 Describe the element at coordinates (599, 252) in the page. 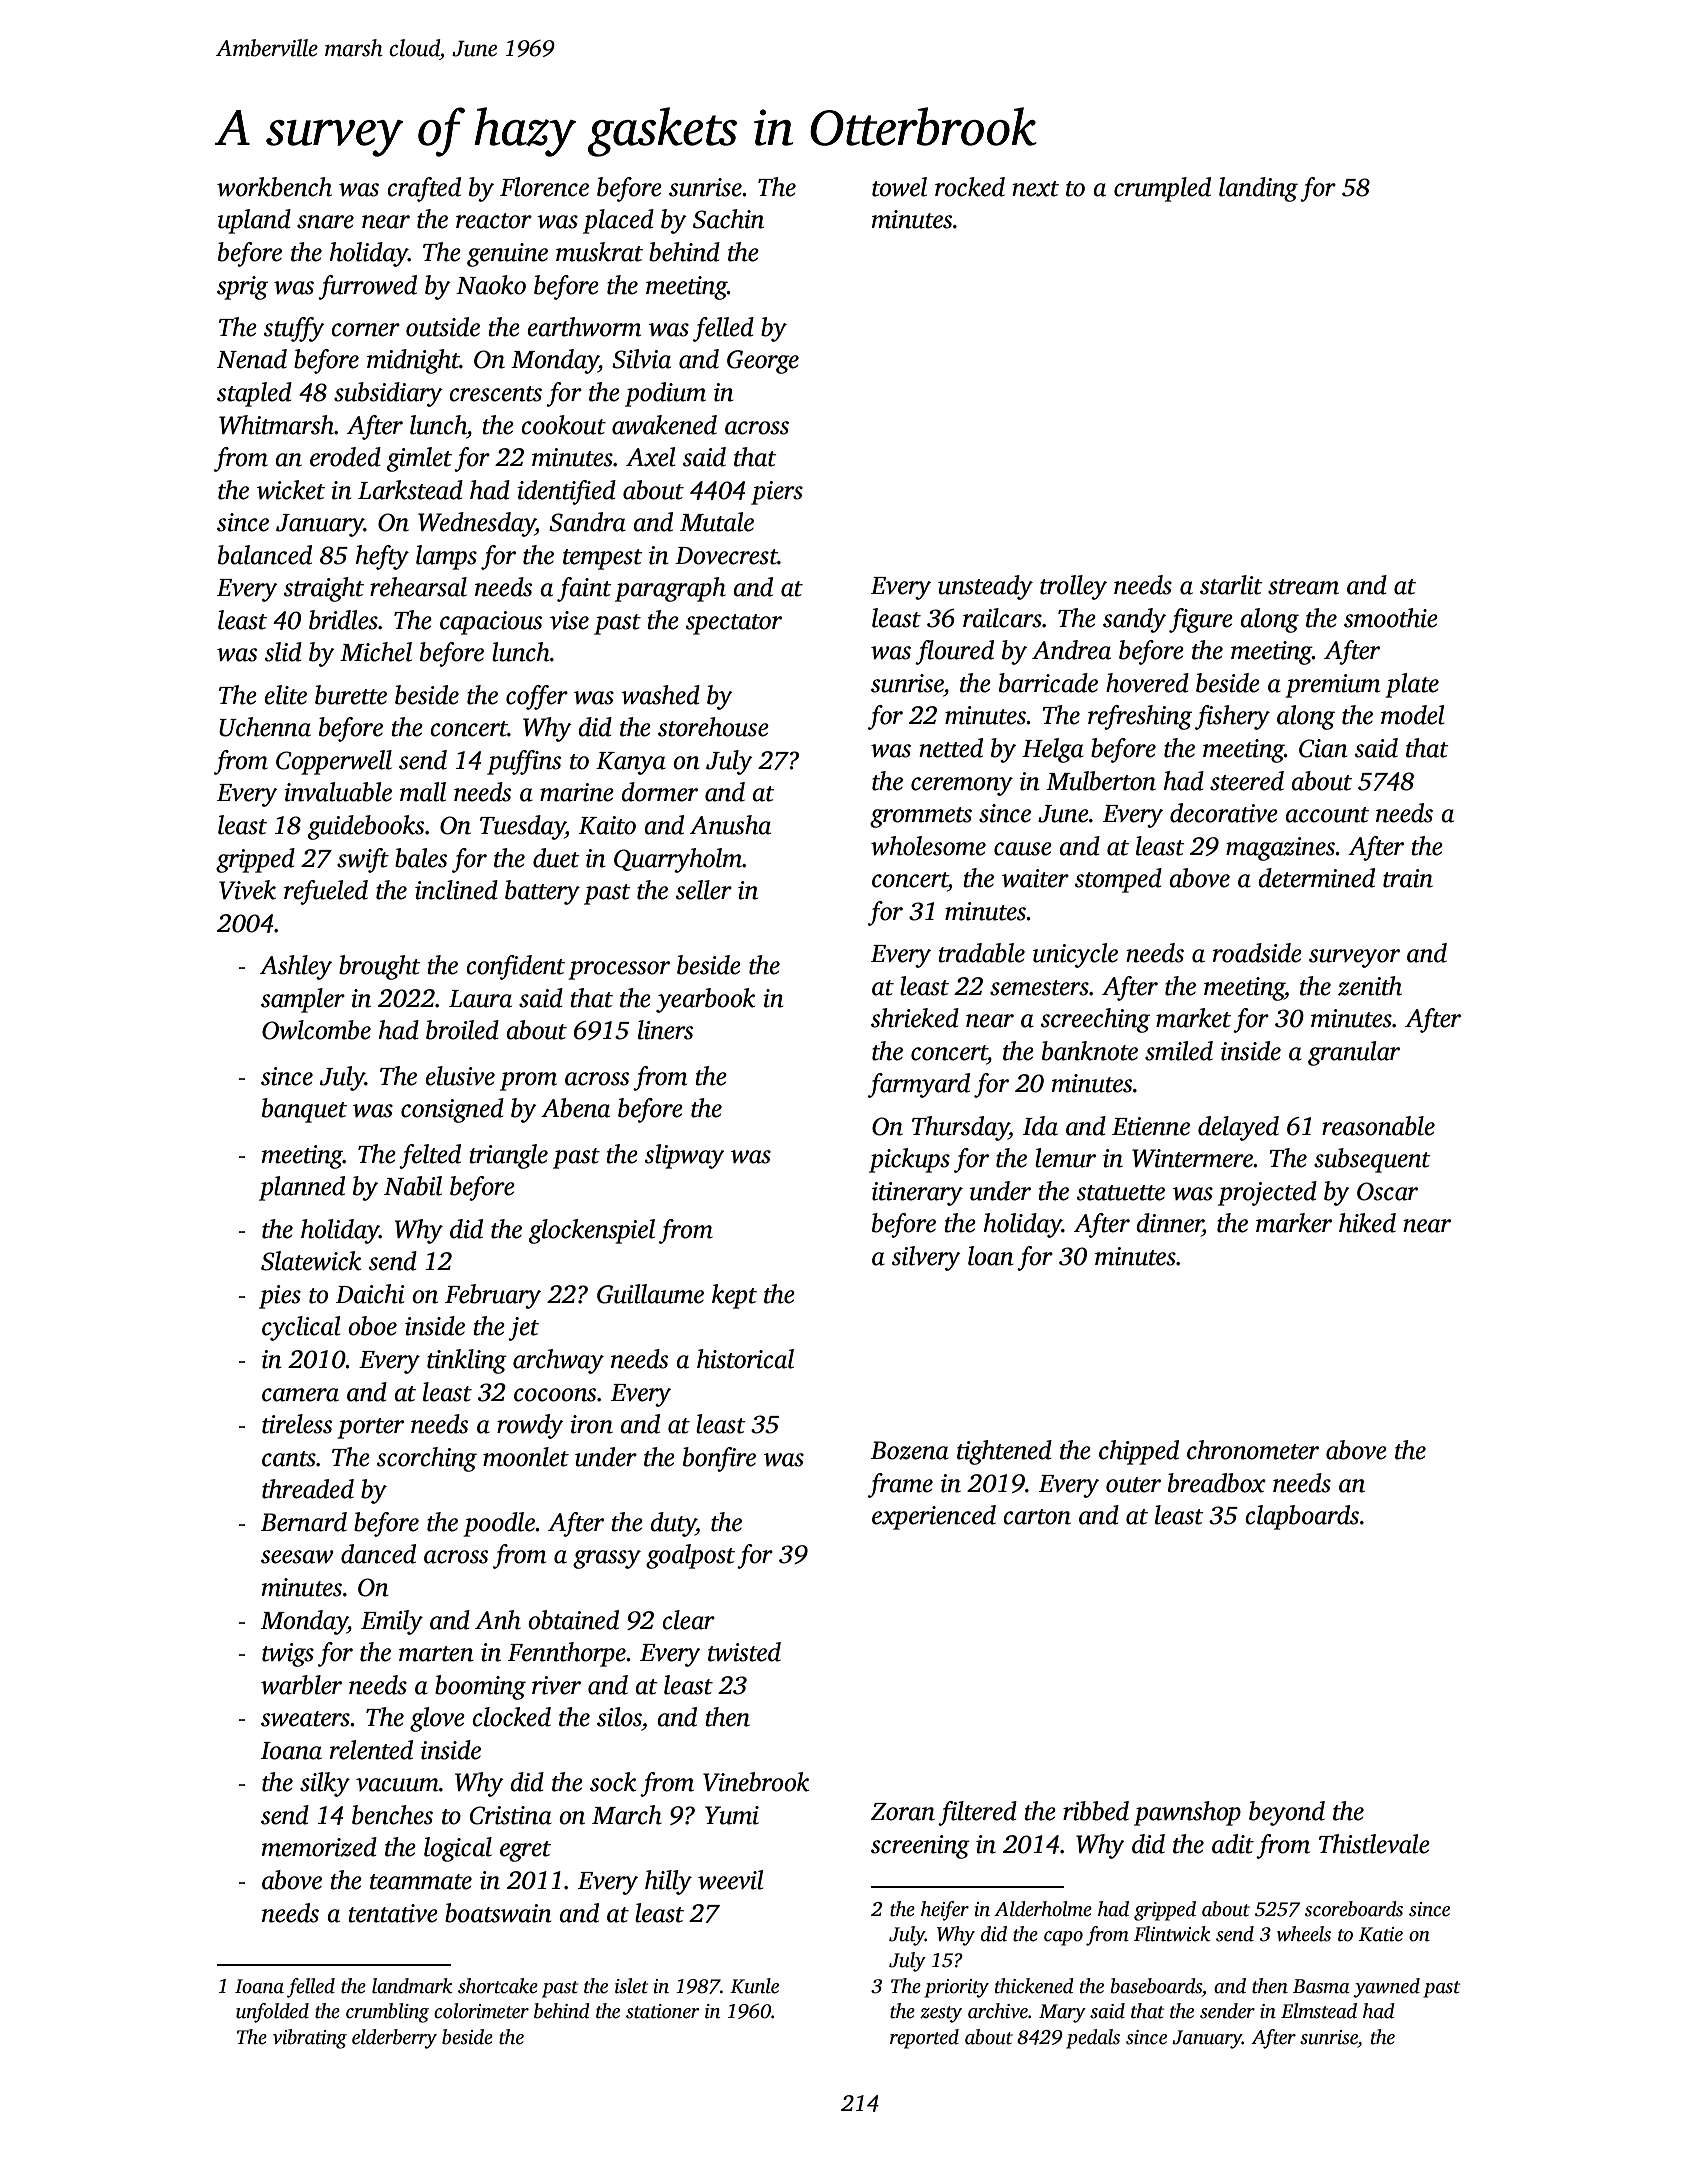

I see `muskrat` at that location.
